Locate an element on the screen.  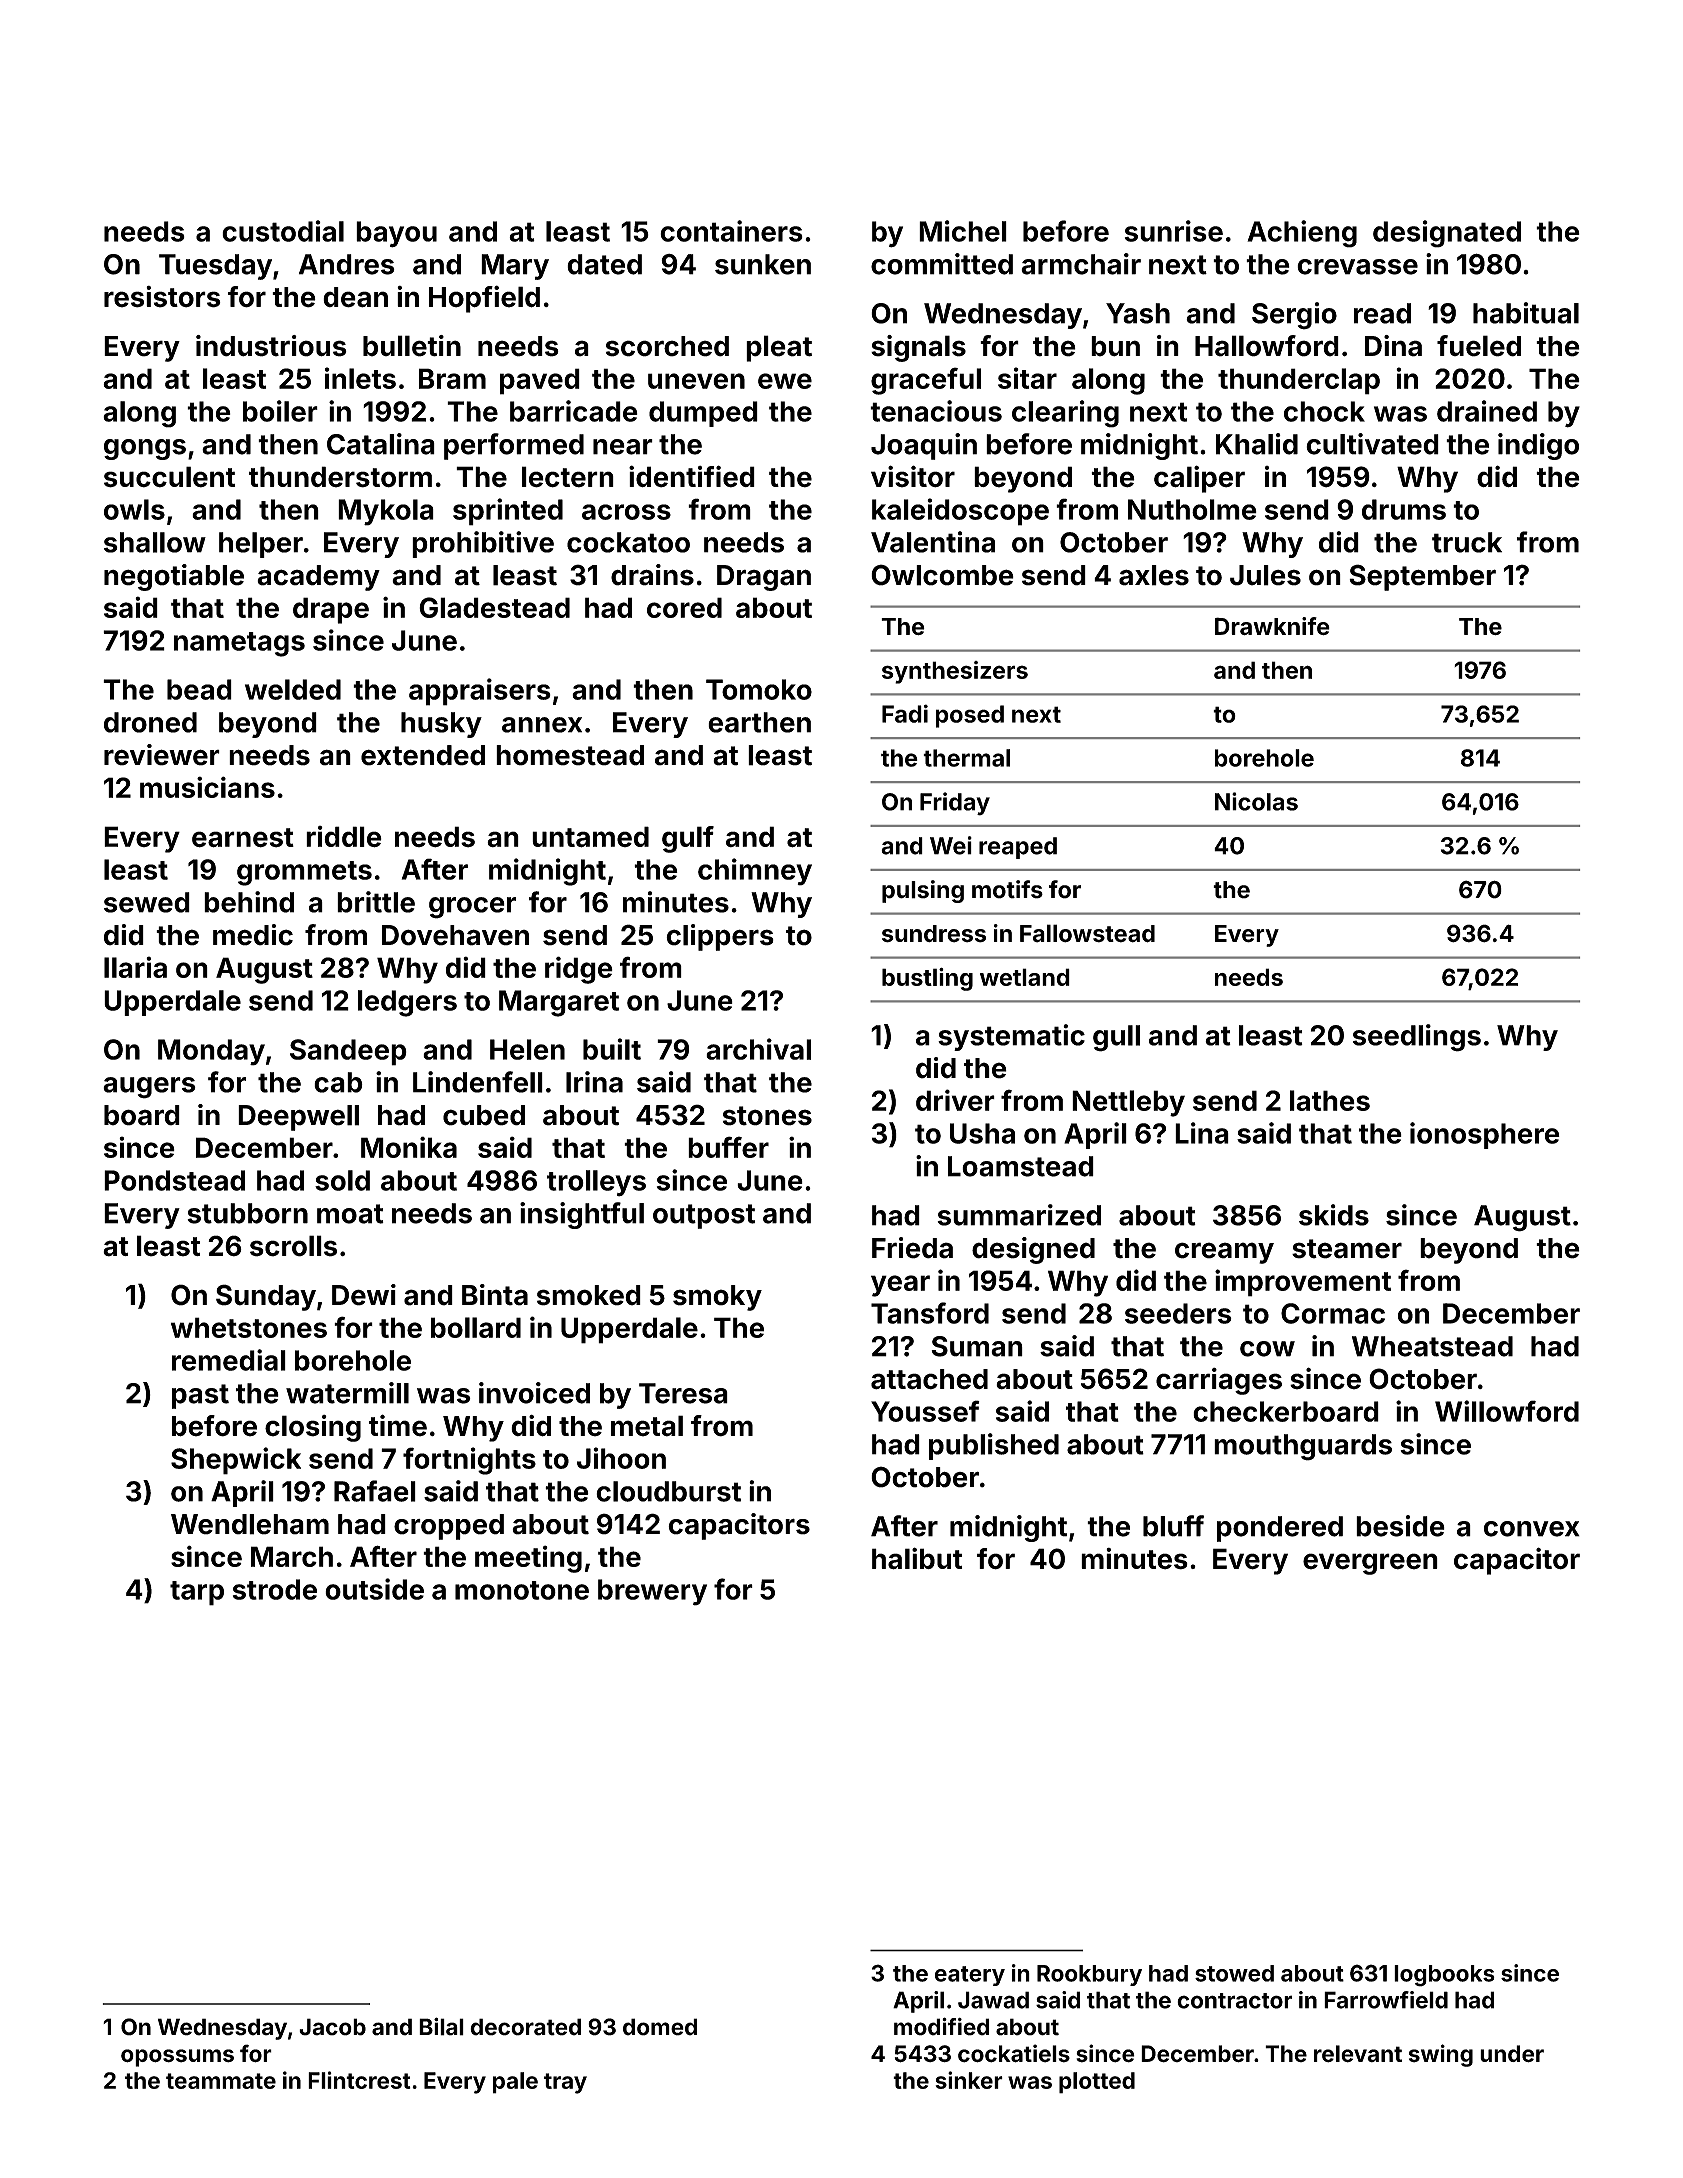
Usha is located at coordinates (982, 1133).
